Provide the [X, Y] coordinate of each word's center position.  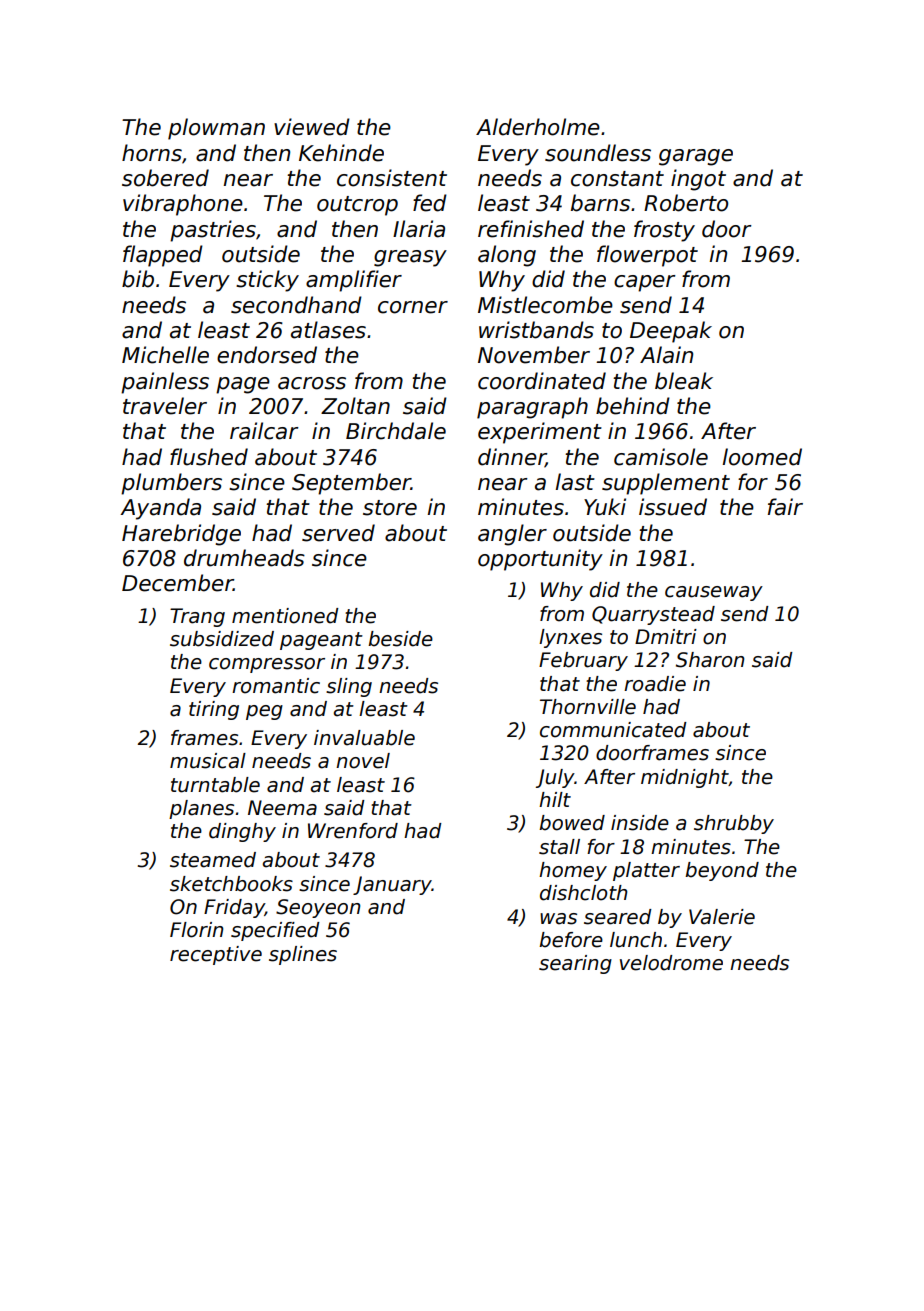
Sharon [710, 660]
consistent [392, 178]
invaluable [364, 738]
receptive [216, 955]
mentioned [285, 616]
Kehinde [341, 153]
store [390, 508]
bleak [684, 381]
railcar [264, 431]
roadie [655, 684]
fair [785, 507]
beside [400, 639]
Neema [282, 808]
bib [138, 279]
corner [413, 307]
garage [696, 157]
